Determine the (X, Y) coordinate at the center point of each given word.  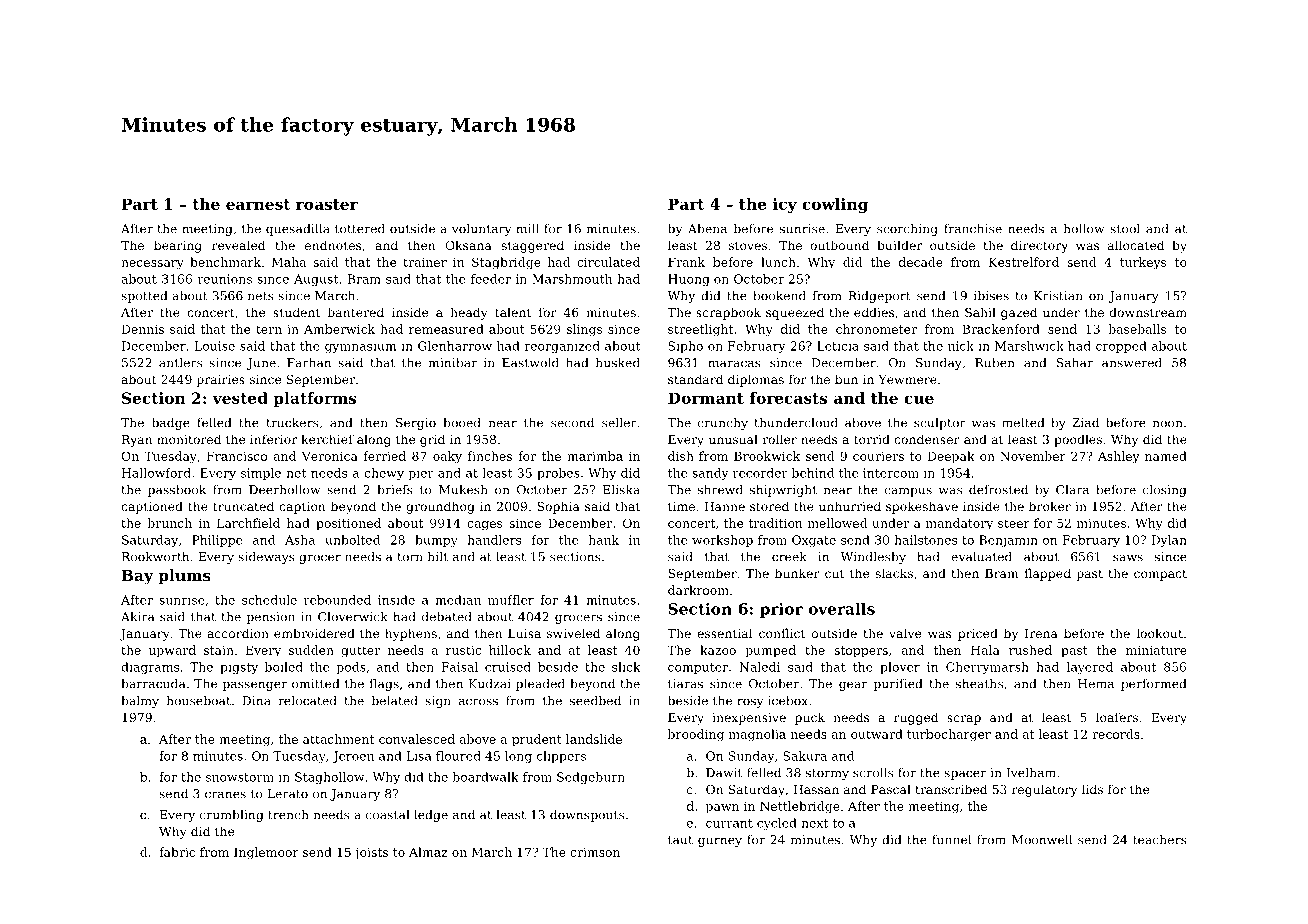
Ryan (137, 441)
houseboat (199, 701)
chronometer (876, 329)
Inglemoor (266, 853)
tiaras (685, 684)
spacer (965, 775)
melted (1023, 423)
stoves (748, 245)
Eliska (621, 490)
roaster (327, 204)
